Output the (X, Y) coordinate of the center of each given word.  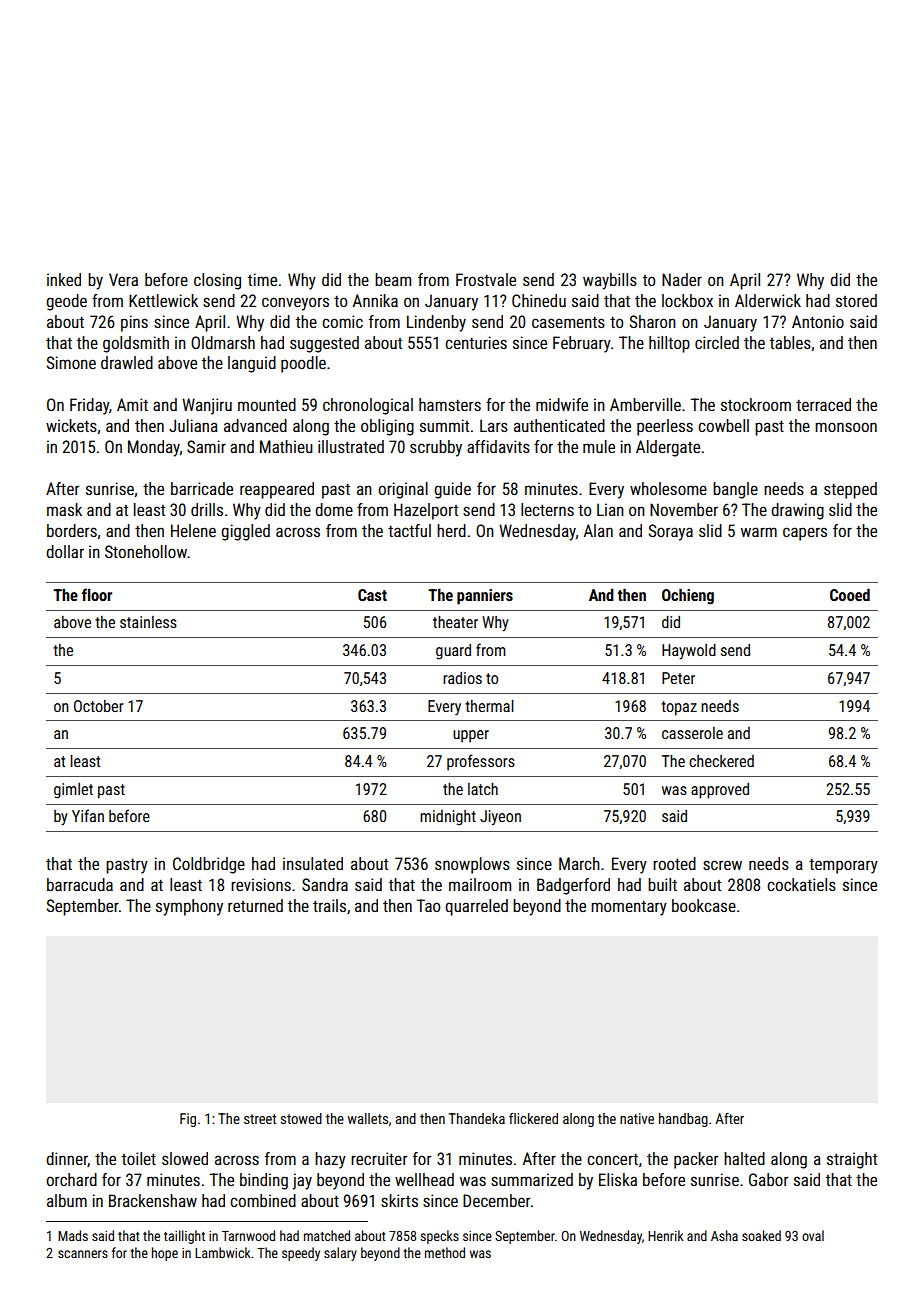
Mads (73, 1235)
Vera (123, 279)
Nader (682, 279)
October (99, 706)
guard (453, 652)
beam (393, 279)
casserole (692, 733)
